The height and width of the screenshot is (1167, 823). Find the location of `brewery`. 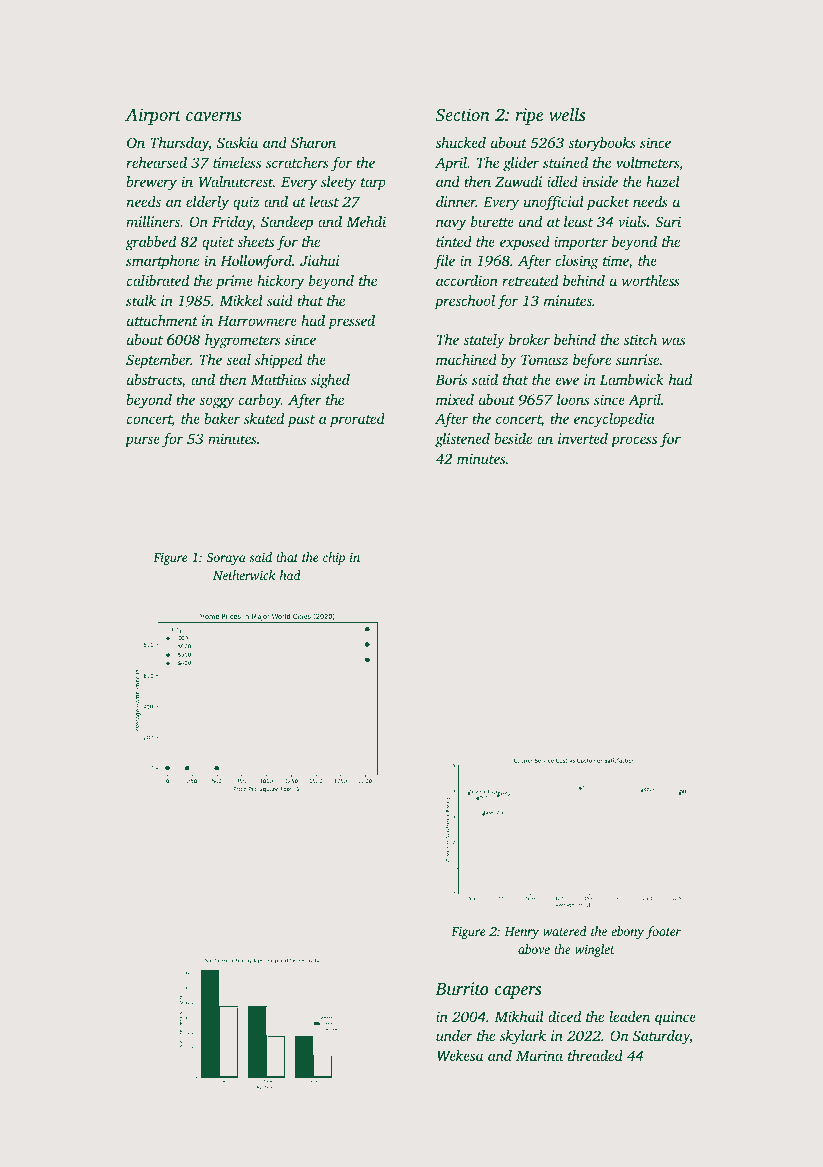

brewery is located at coordinates (151, 183).
